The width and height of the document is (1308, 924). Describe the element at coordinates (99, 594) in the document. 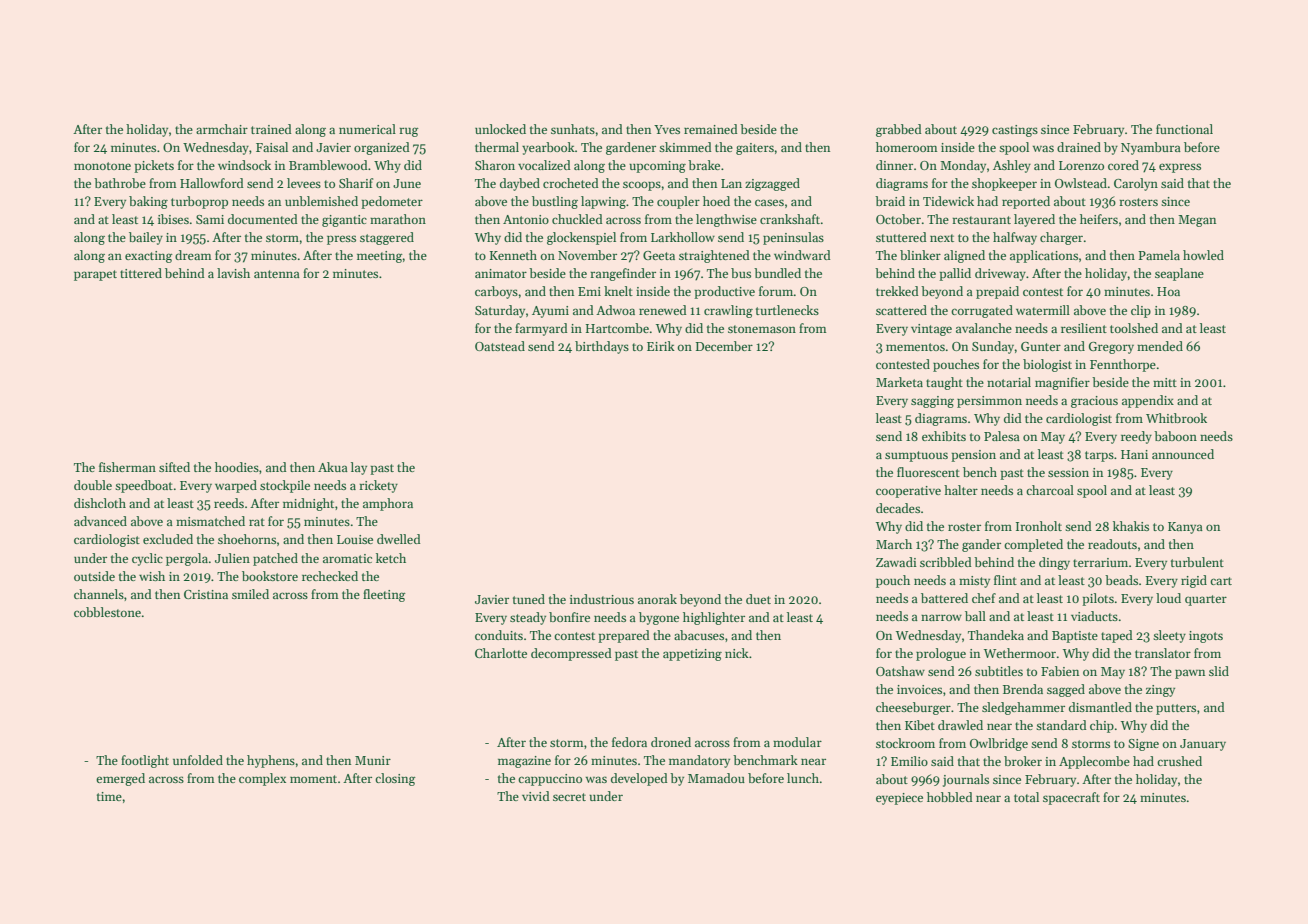

I see `channels` at that location.
